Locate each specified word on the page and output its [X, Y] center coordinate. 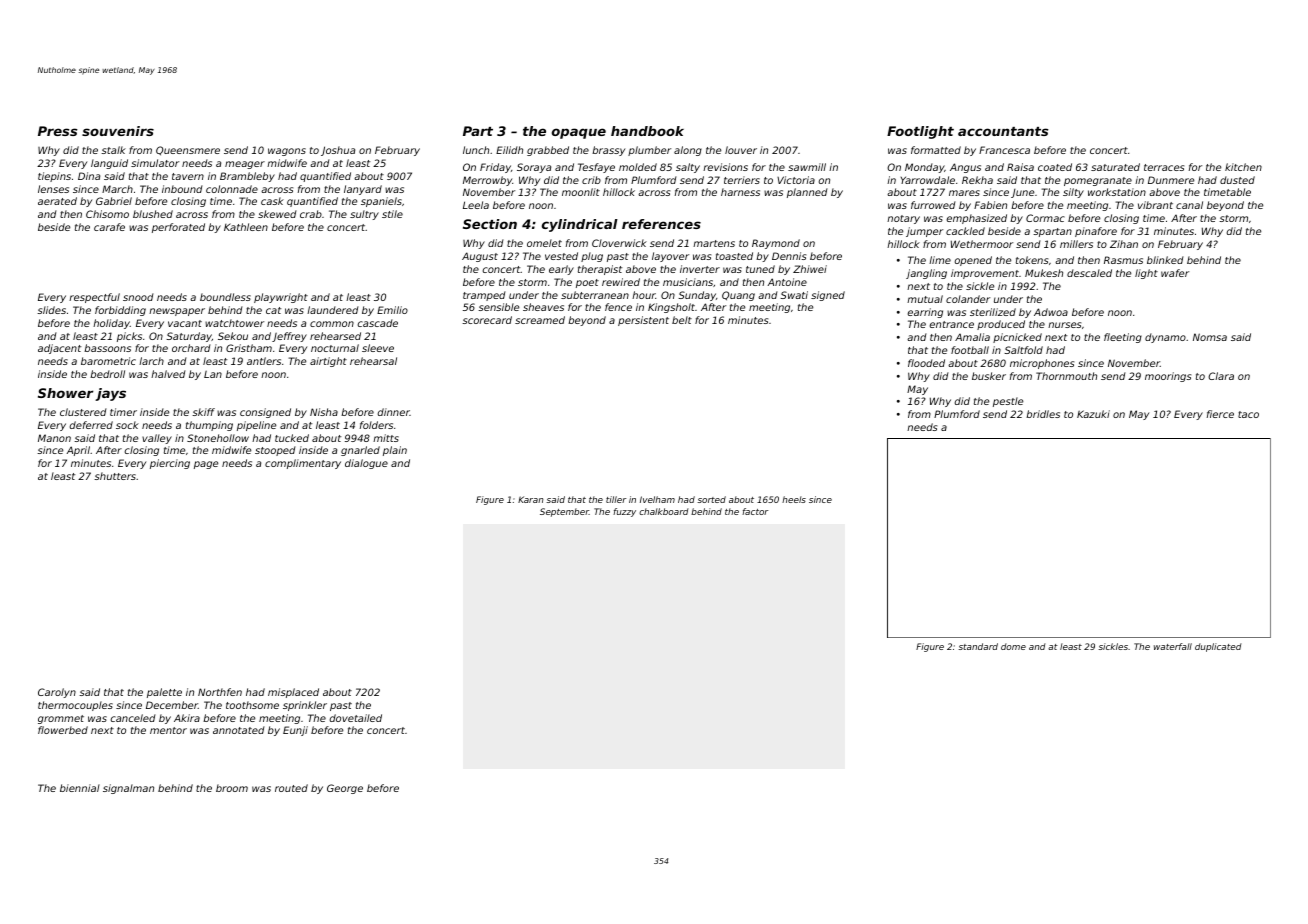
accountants [1003, 131]
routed [291, 788]
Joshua [338, 151]
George [345, 789]
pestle [1008, 402]
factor [755, 511]
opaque [579, 133]
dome [1013, 646]
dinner [394, 412]
